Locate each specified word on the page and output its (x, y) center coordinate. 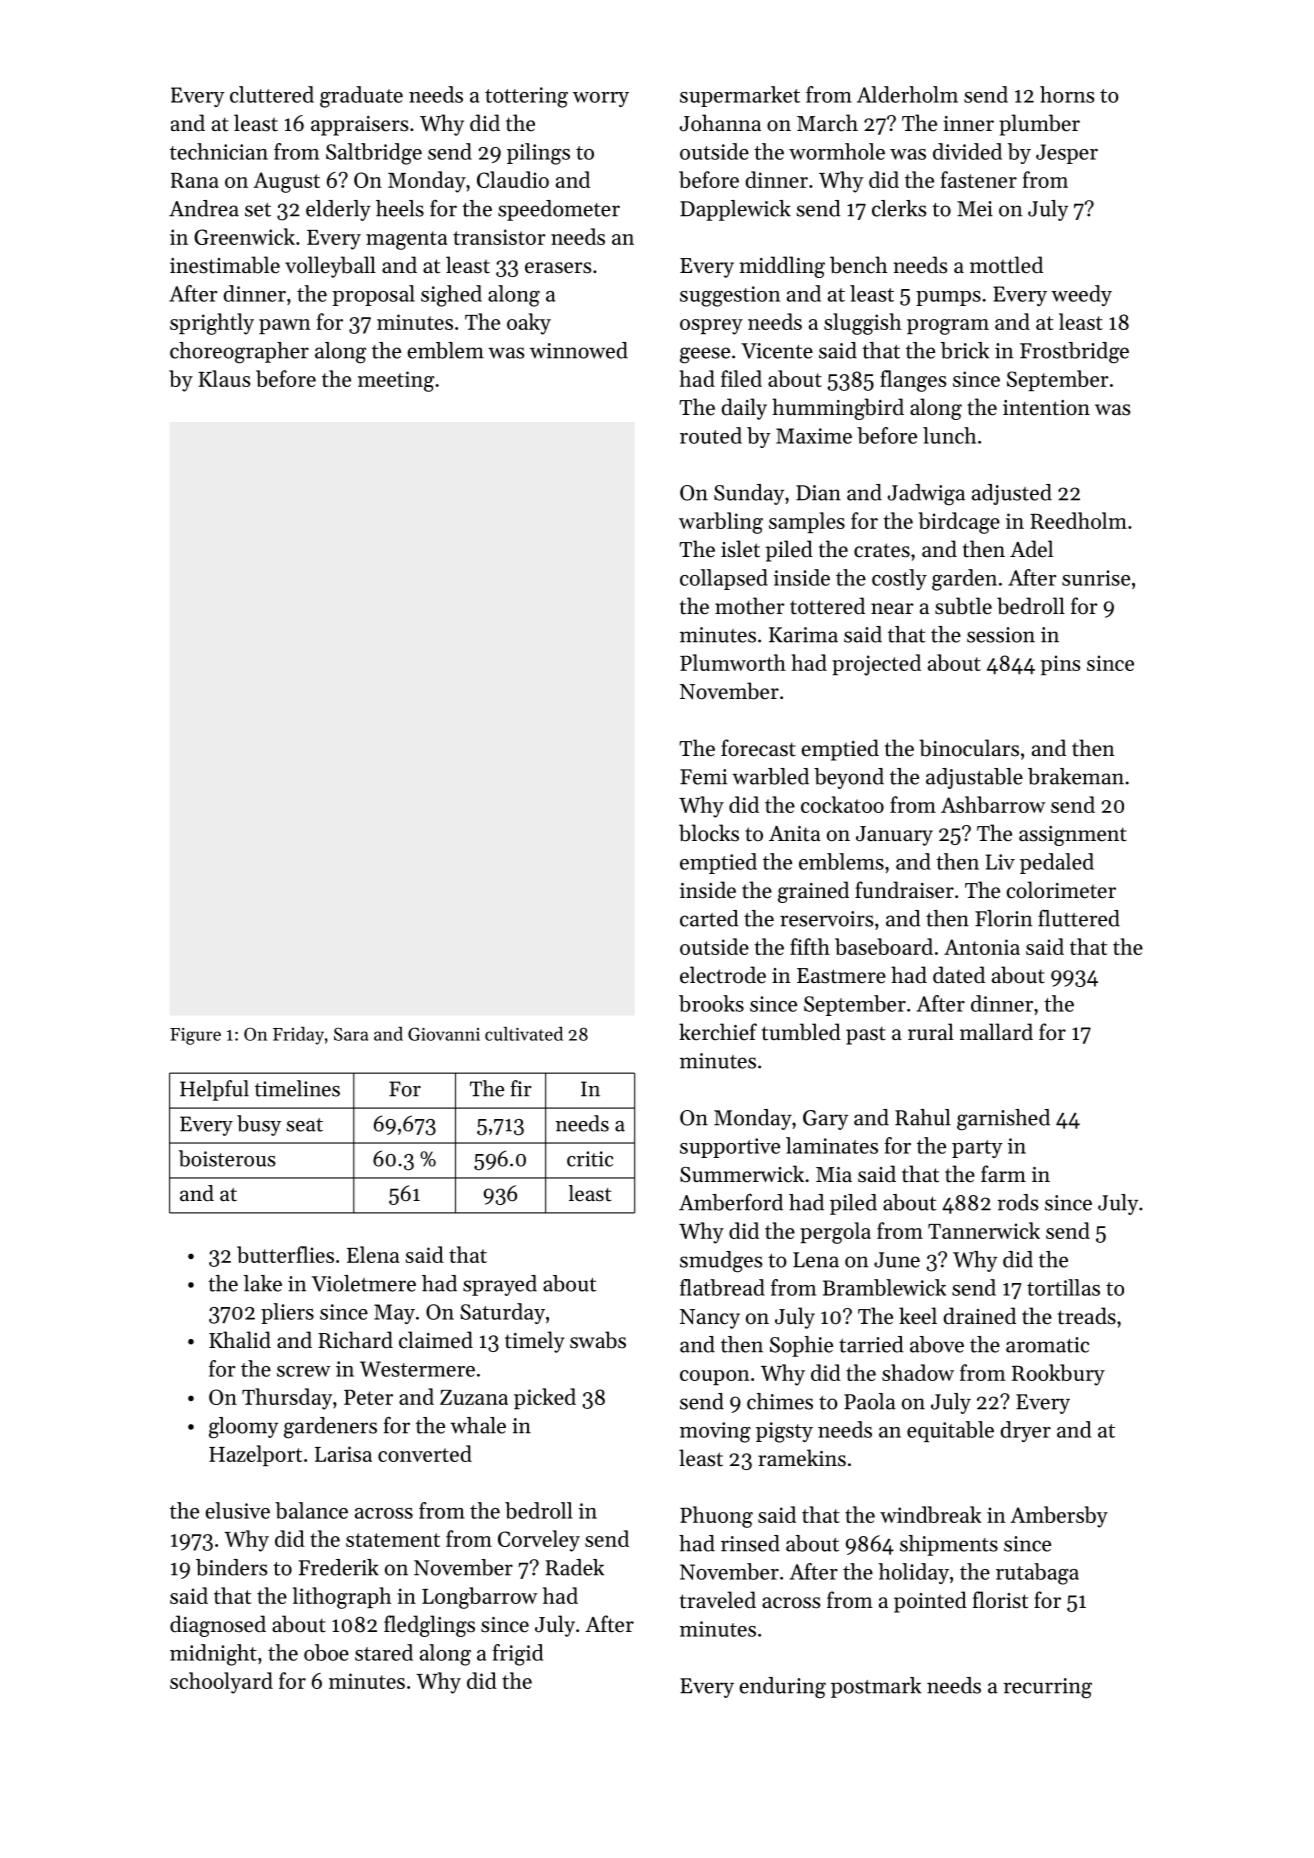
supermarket (740, 96)
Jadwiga (926, 495)
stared (384, 1652)
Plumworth (733, 662)
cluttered (272, 94)
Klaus (224, 378)
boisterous (227, 1158)
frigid (518, 1655)
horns (1067, 94)
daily (744, 409)
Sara (351, 1034)
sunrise (1096, 578)
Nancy (710, 1319)
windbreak (931, 1514)
